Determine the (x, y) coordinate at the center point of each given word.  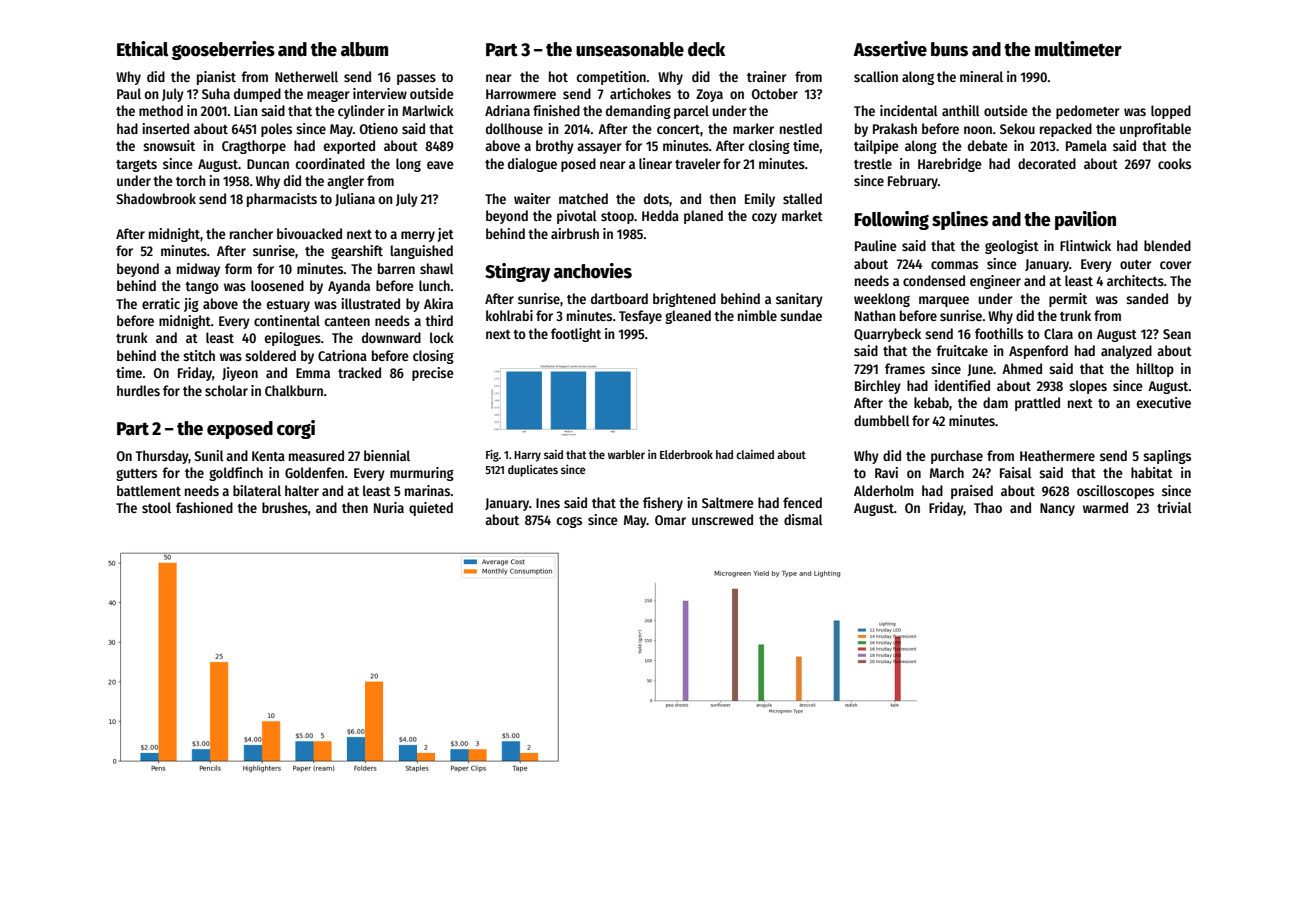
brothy (555, 147)
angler (345, 182)
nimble (757, 315)
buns (949, 49)
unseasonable (630, 49)
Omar (670, 520)
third (439, 320)
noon (978, 130)
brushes (285, 507)
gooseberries (223, 50)
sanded (1147, 298)
